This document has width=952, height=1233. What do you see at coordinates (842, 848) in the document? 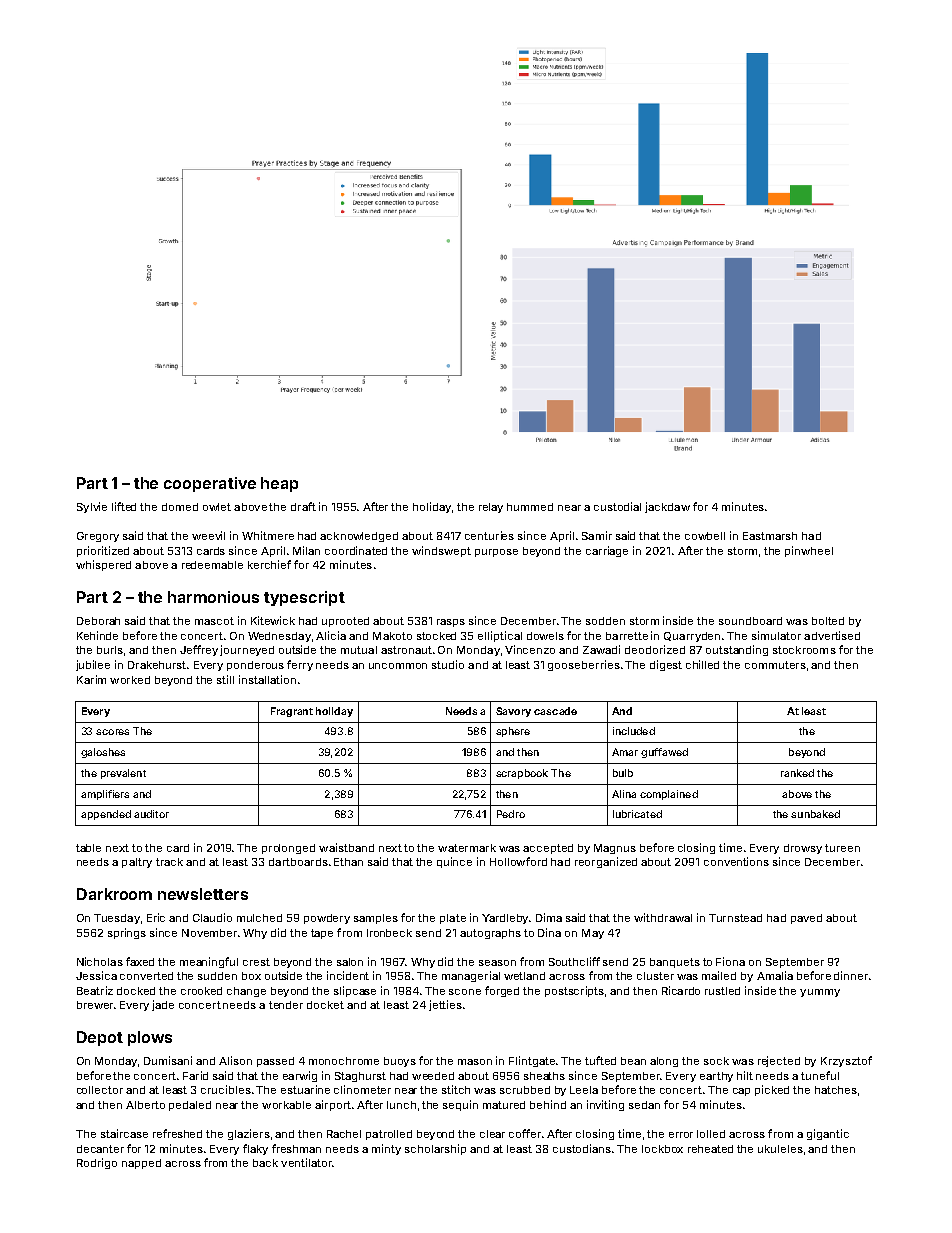
I see `tureen` at bounding box center [842, 848].
